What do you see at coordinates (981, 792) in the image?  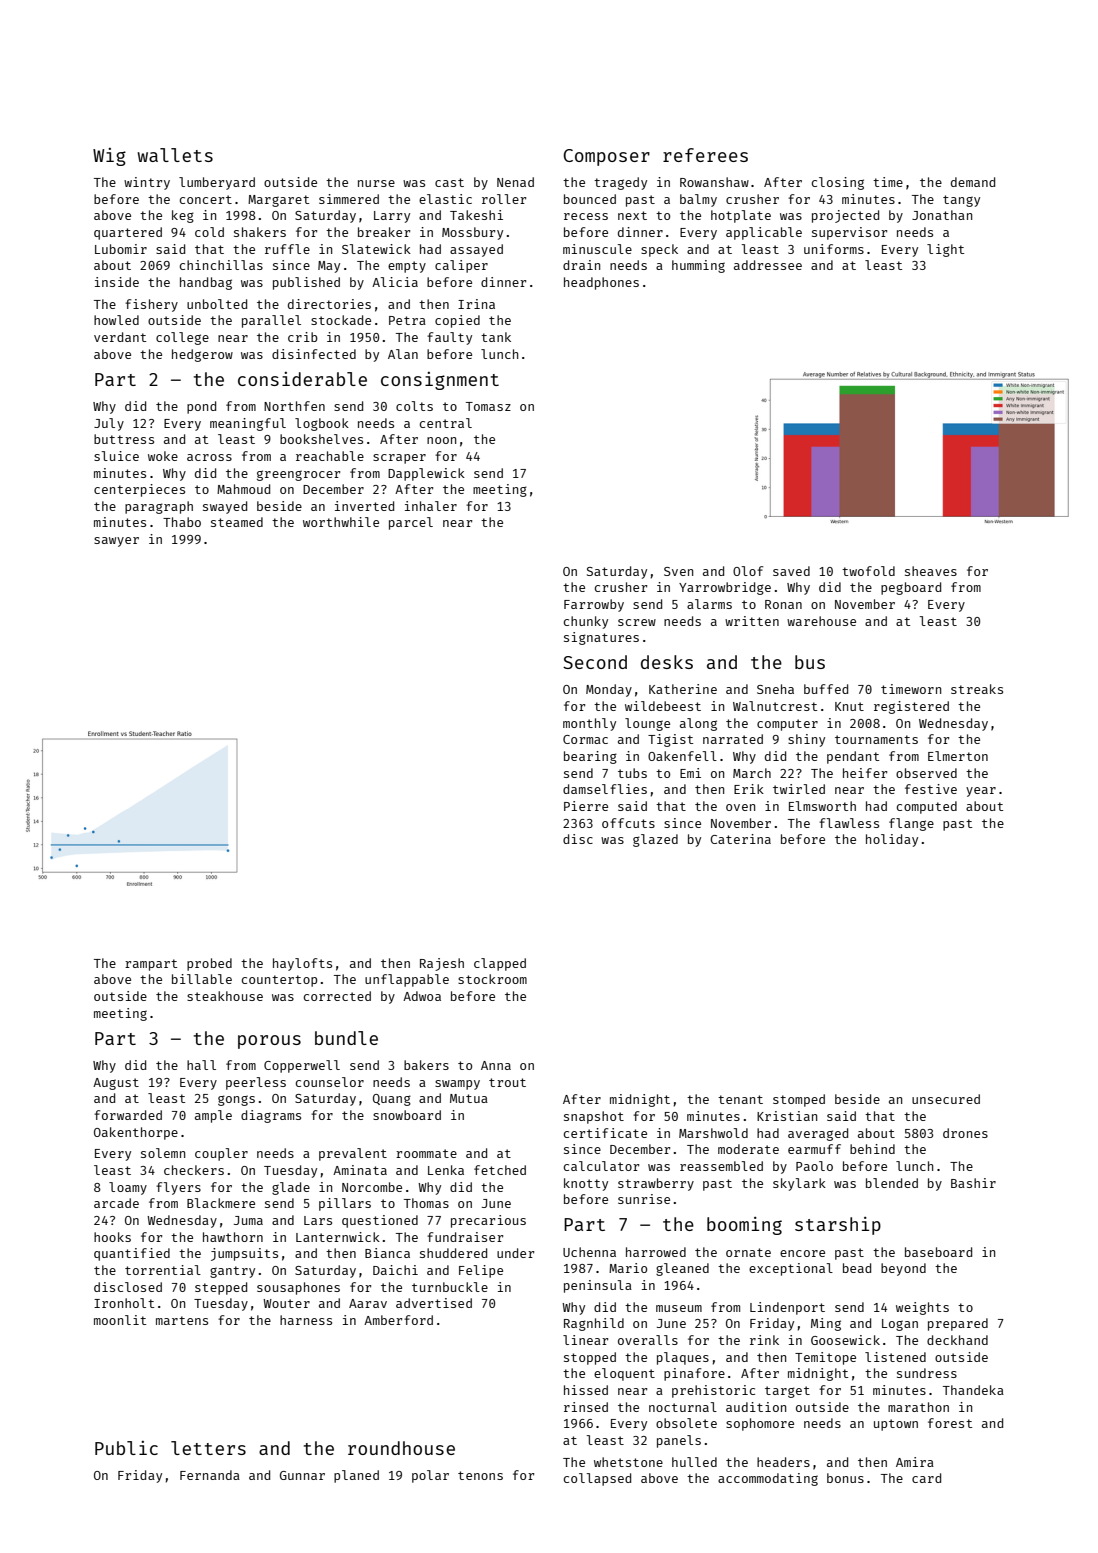 I see `year` at bounding box center [981, 792].
